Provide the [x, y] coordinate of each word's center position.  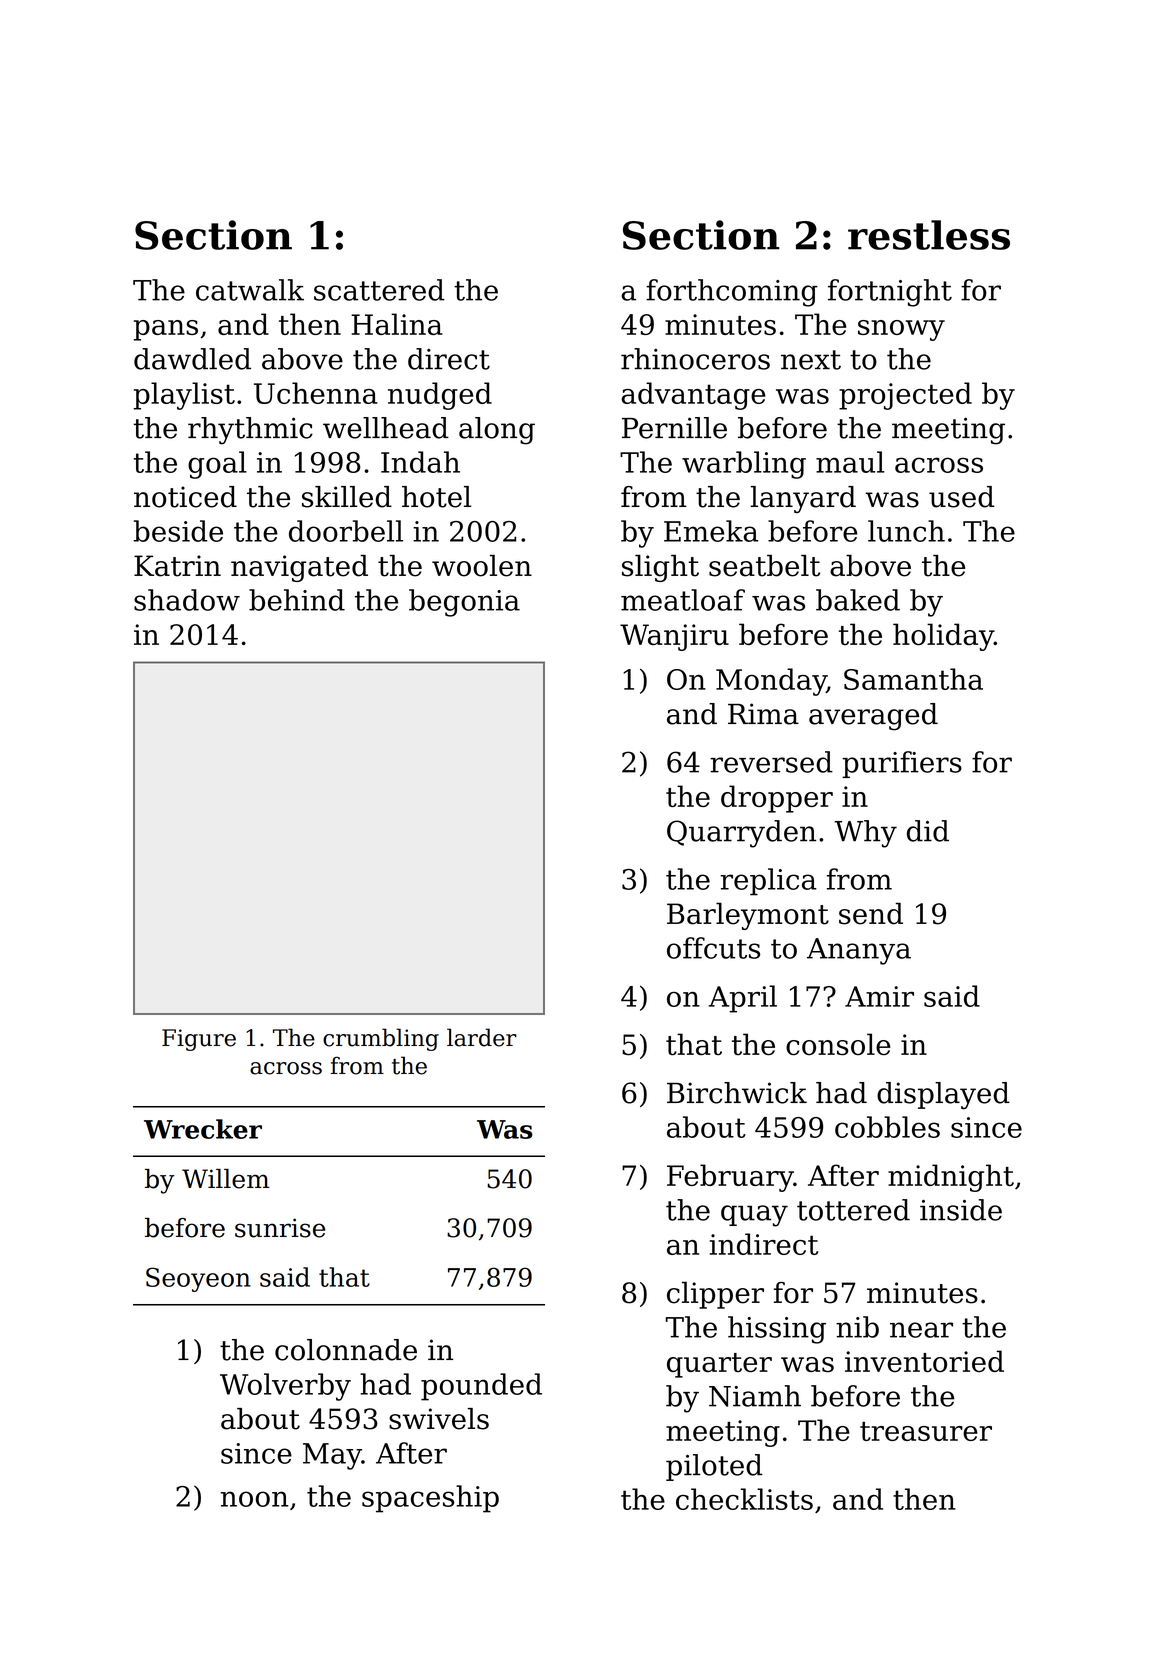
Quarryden [741, 834]
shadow [187, 600]
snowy [901, 330]
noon [255, 1499]
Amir [879, 996]
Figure [199, 1040]
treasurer [926, 1431]
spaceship [430, 1499]
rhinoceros [695, 359]
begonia [464, 603]
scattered [379, 290]
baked [858, 600]
